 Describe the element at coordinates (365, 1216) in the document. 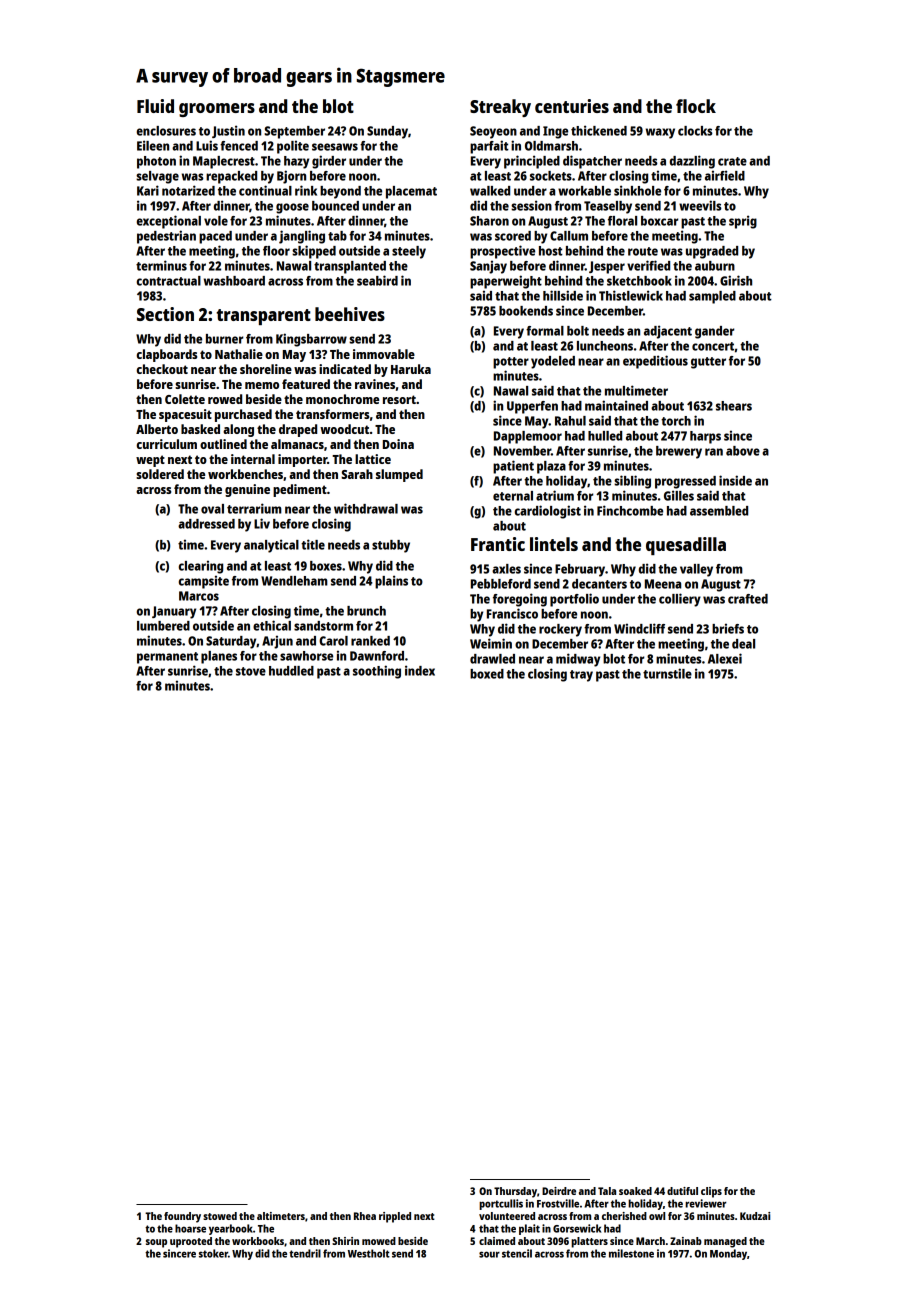

I see `Rhea` at that location.
